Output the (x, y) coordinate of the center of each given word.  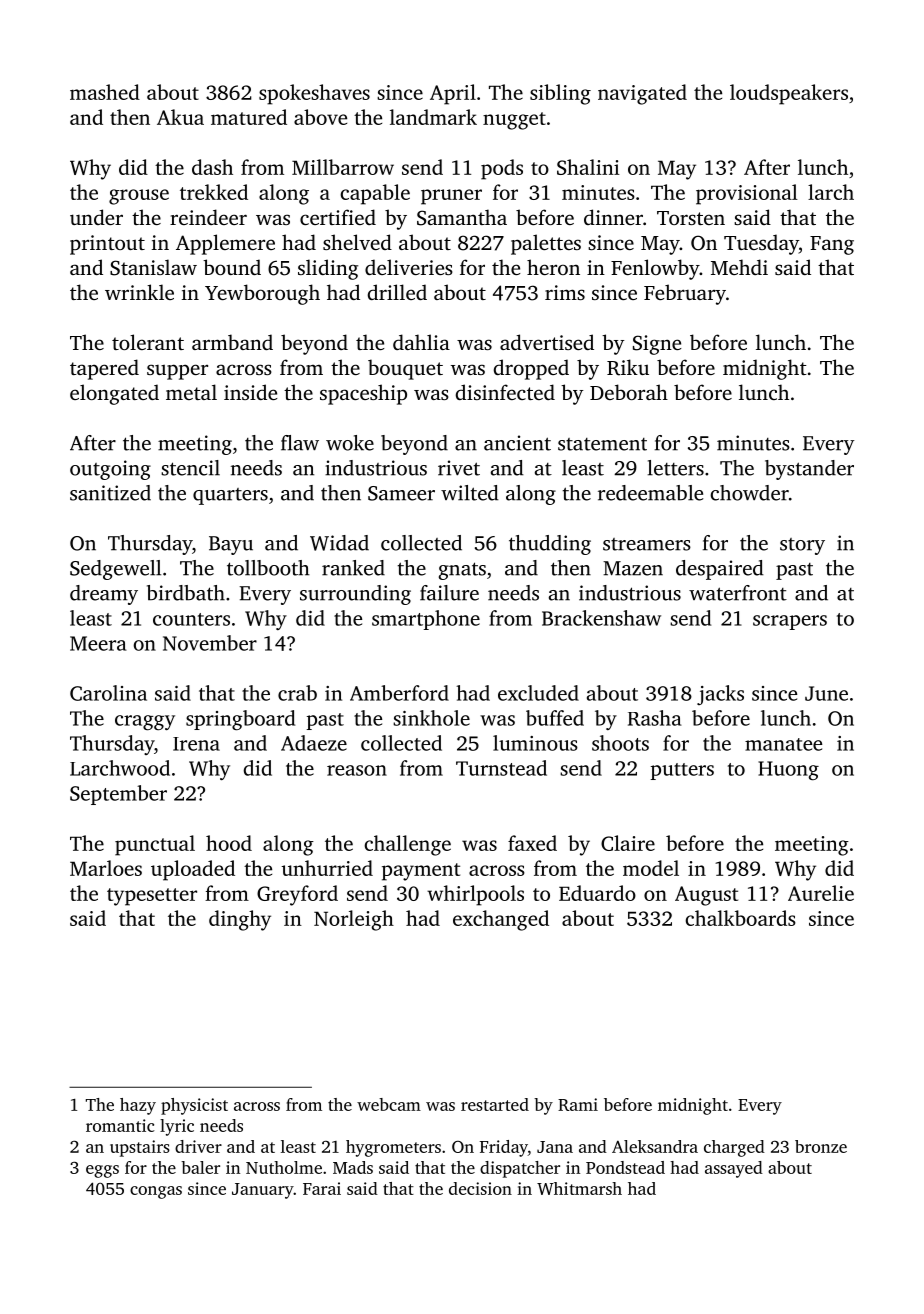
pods (502, 169)
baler (200, 1167)
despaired (720, 570)
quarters (230, 496)
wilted (470, 493)
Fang (832, 245)
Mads (353, 1167)
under (96, 217)
